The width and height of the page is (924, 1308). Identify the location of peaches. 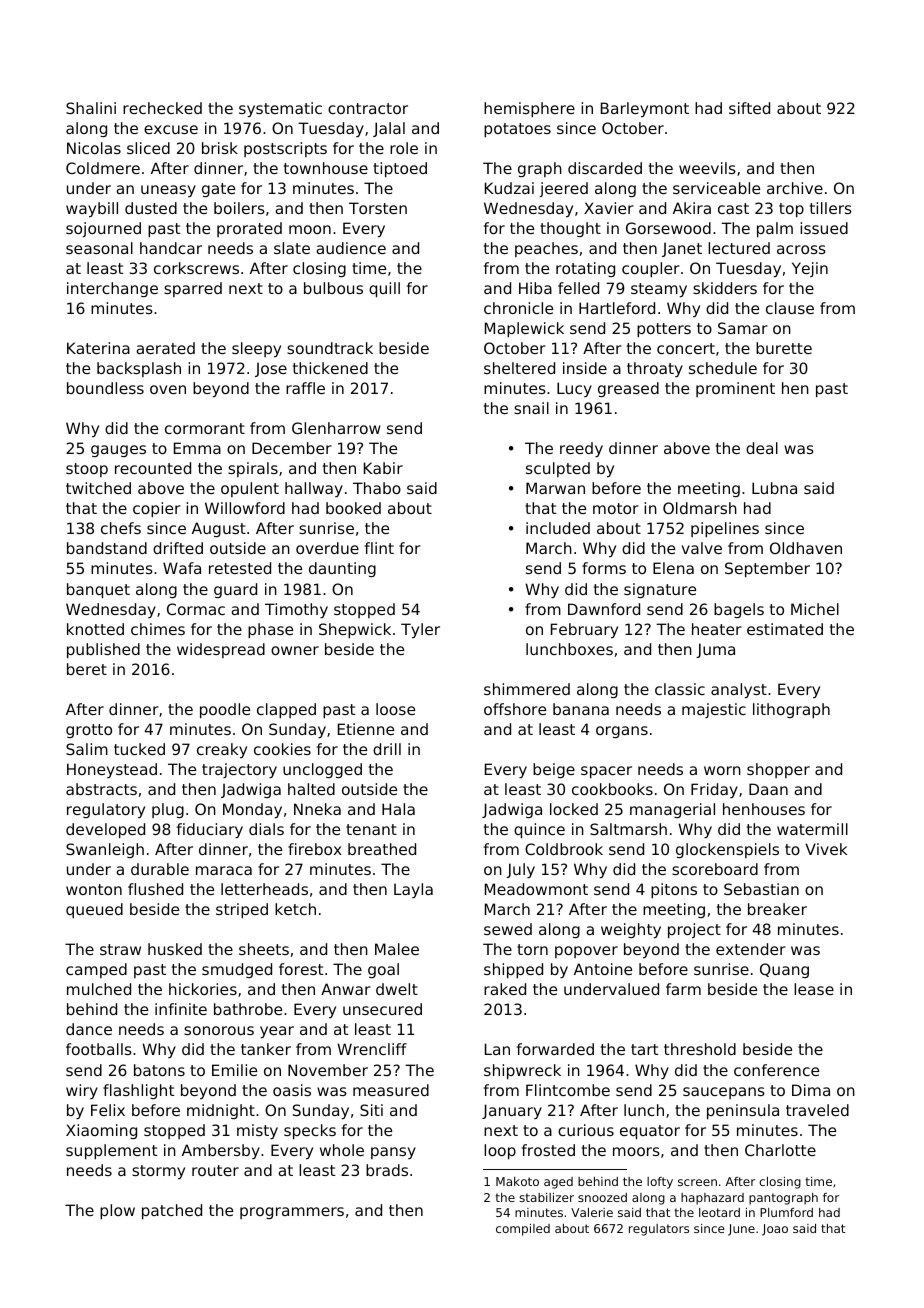
(546, 249).
